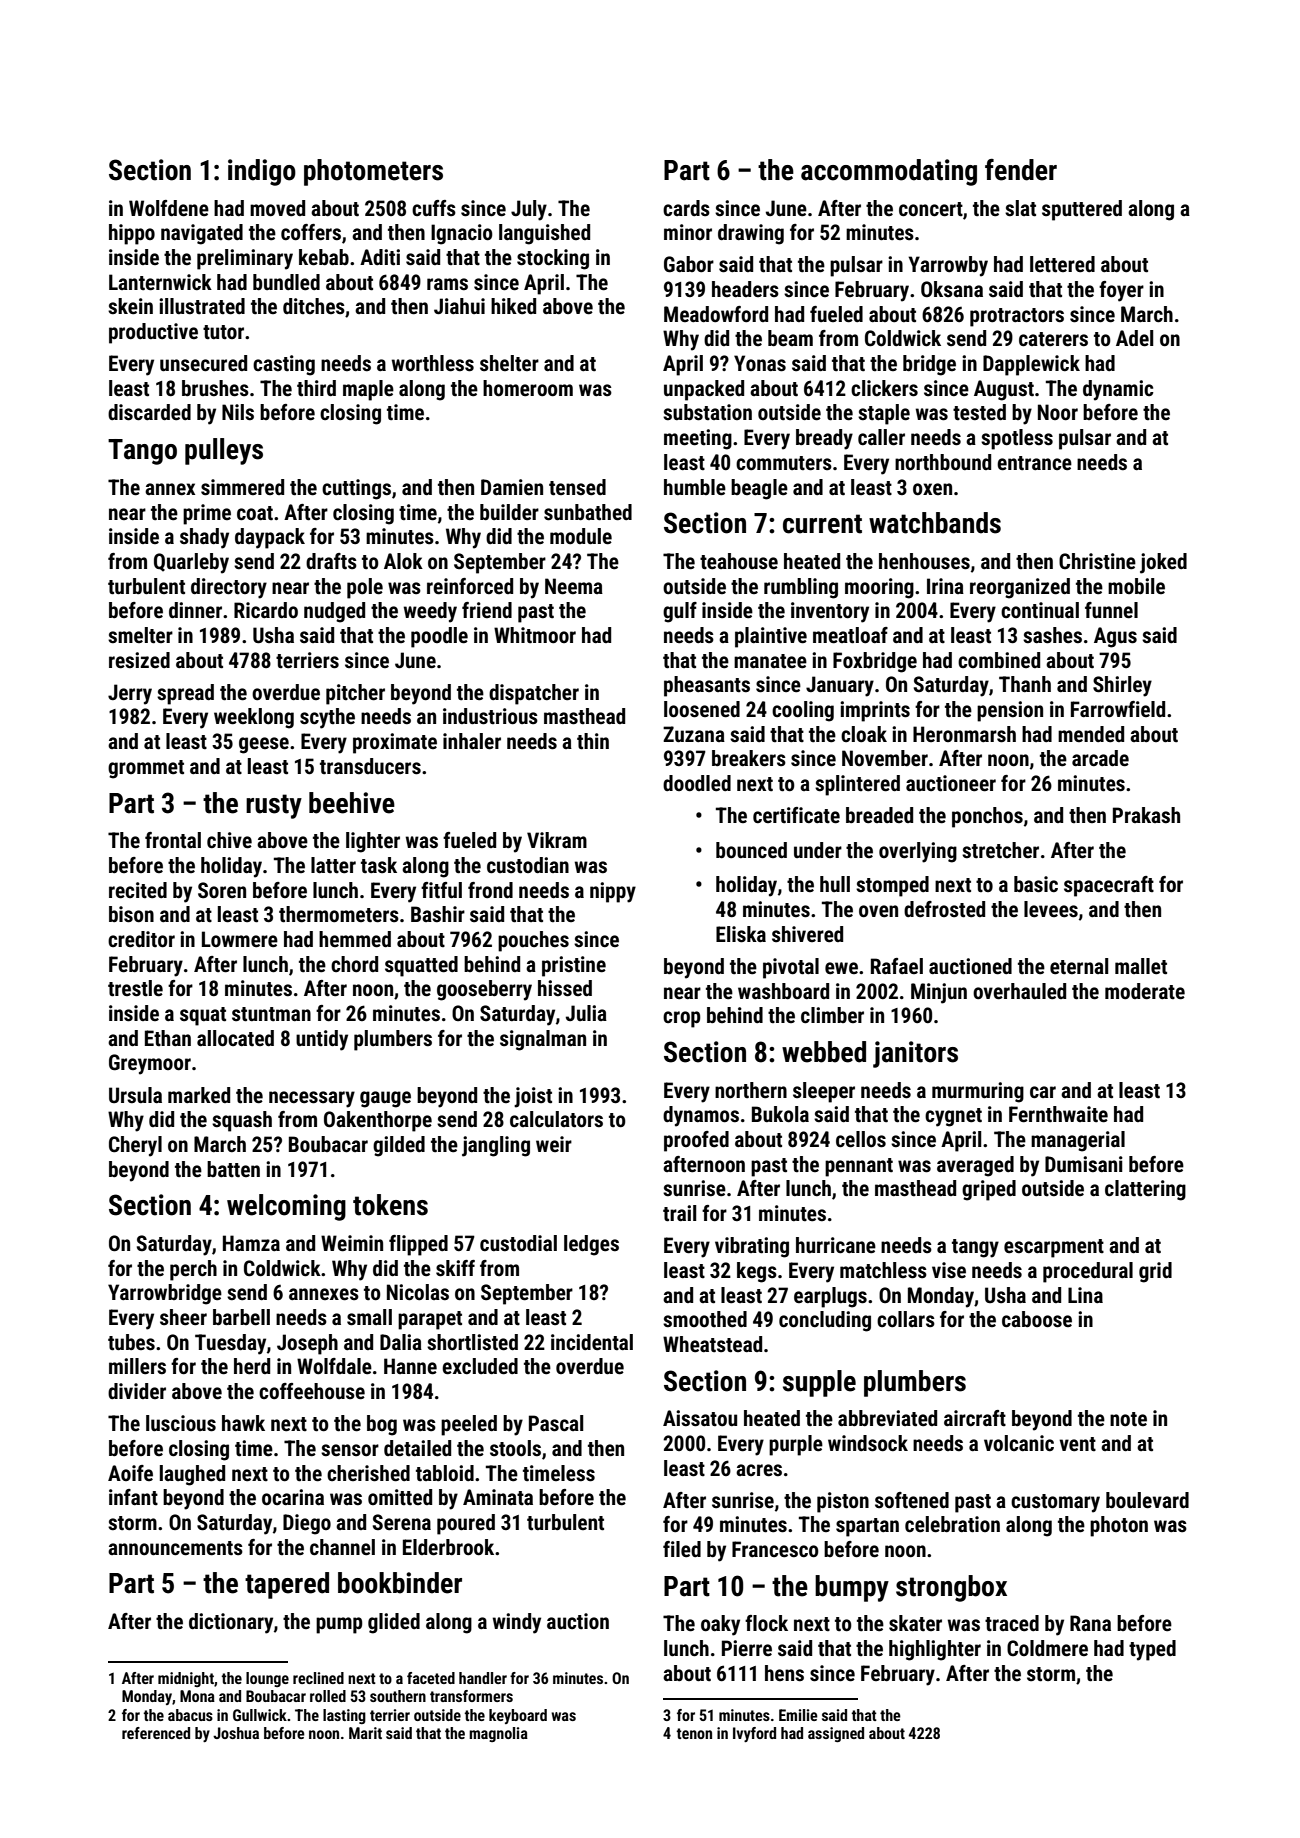  What do you see at coordinates (1155, 1272) in the page?
I see `grid` at bounding box center [1155, 1272].
